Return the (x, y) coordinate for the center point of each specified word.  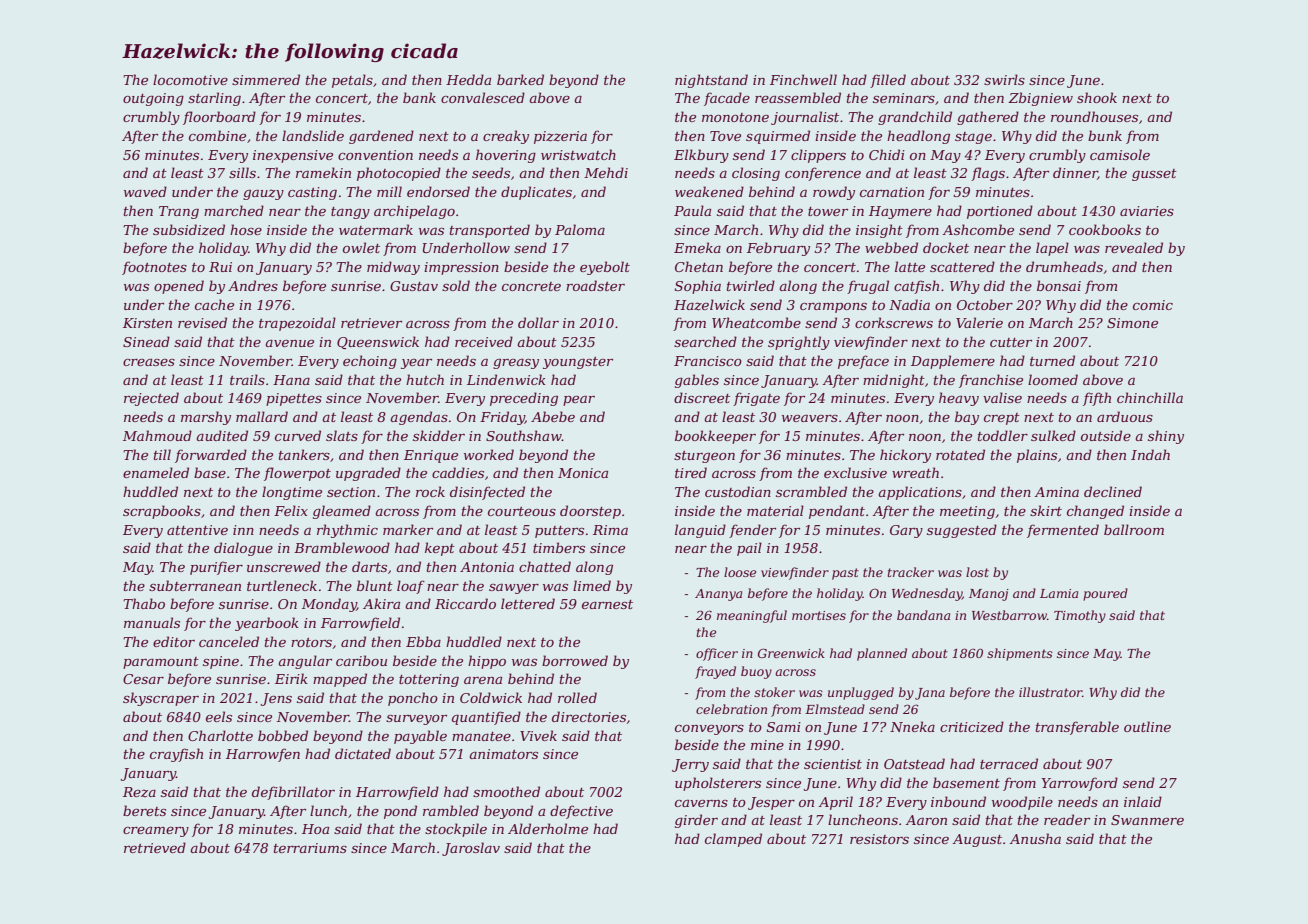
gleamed (342, 512)
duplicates (536, 193)
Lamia (1059, 593)
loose (740, 572)
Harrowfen (263, 755)
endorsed (438, 191)
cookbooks (1105, 229)
